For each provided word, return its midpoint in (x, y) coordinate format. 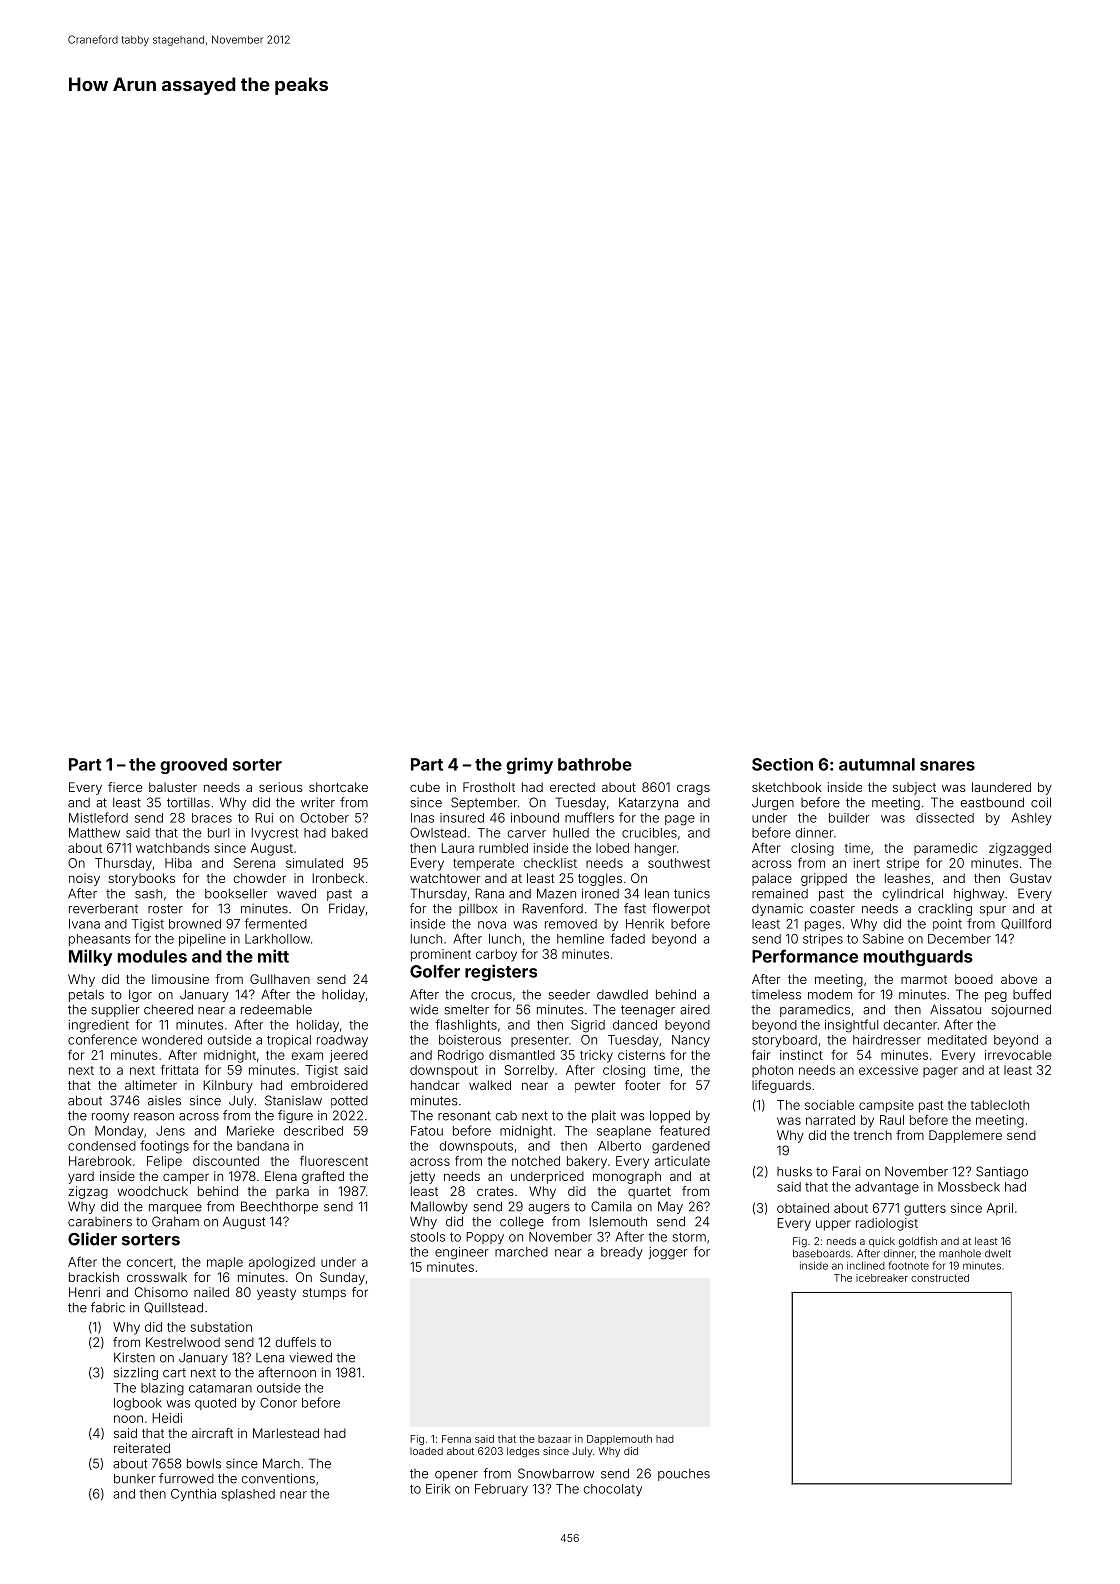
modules (152, 956)
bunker (134, 1478)
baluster (173, 787)
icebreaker (882, 1278)
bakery (587, 1162)
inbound (535, 818)
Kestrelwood (183, 1342)
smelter (467, 1010)
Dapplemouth (619, 1440)
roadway (342, 1041)
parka (292, 1192)
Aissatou (955, 1009)
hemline (580, 939)
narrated (830, 1120)
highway (979, 894)
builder (849, 818)
